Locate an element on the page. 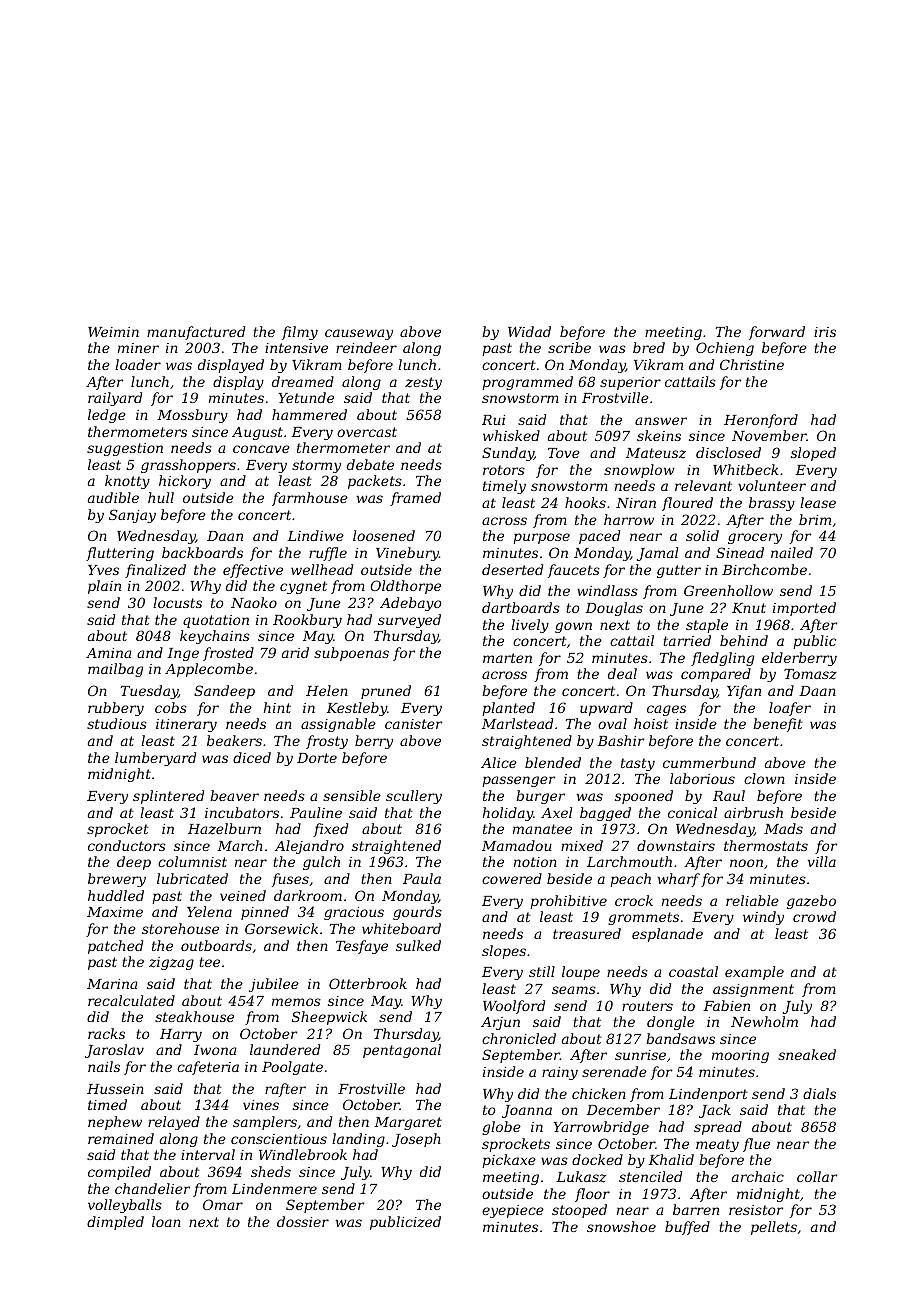 This image has height=1308, width=924. dimpled is located at coordinates (115, 1223).
